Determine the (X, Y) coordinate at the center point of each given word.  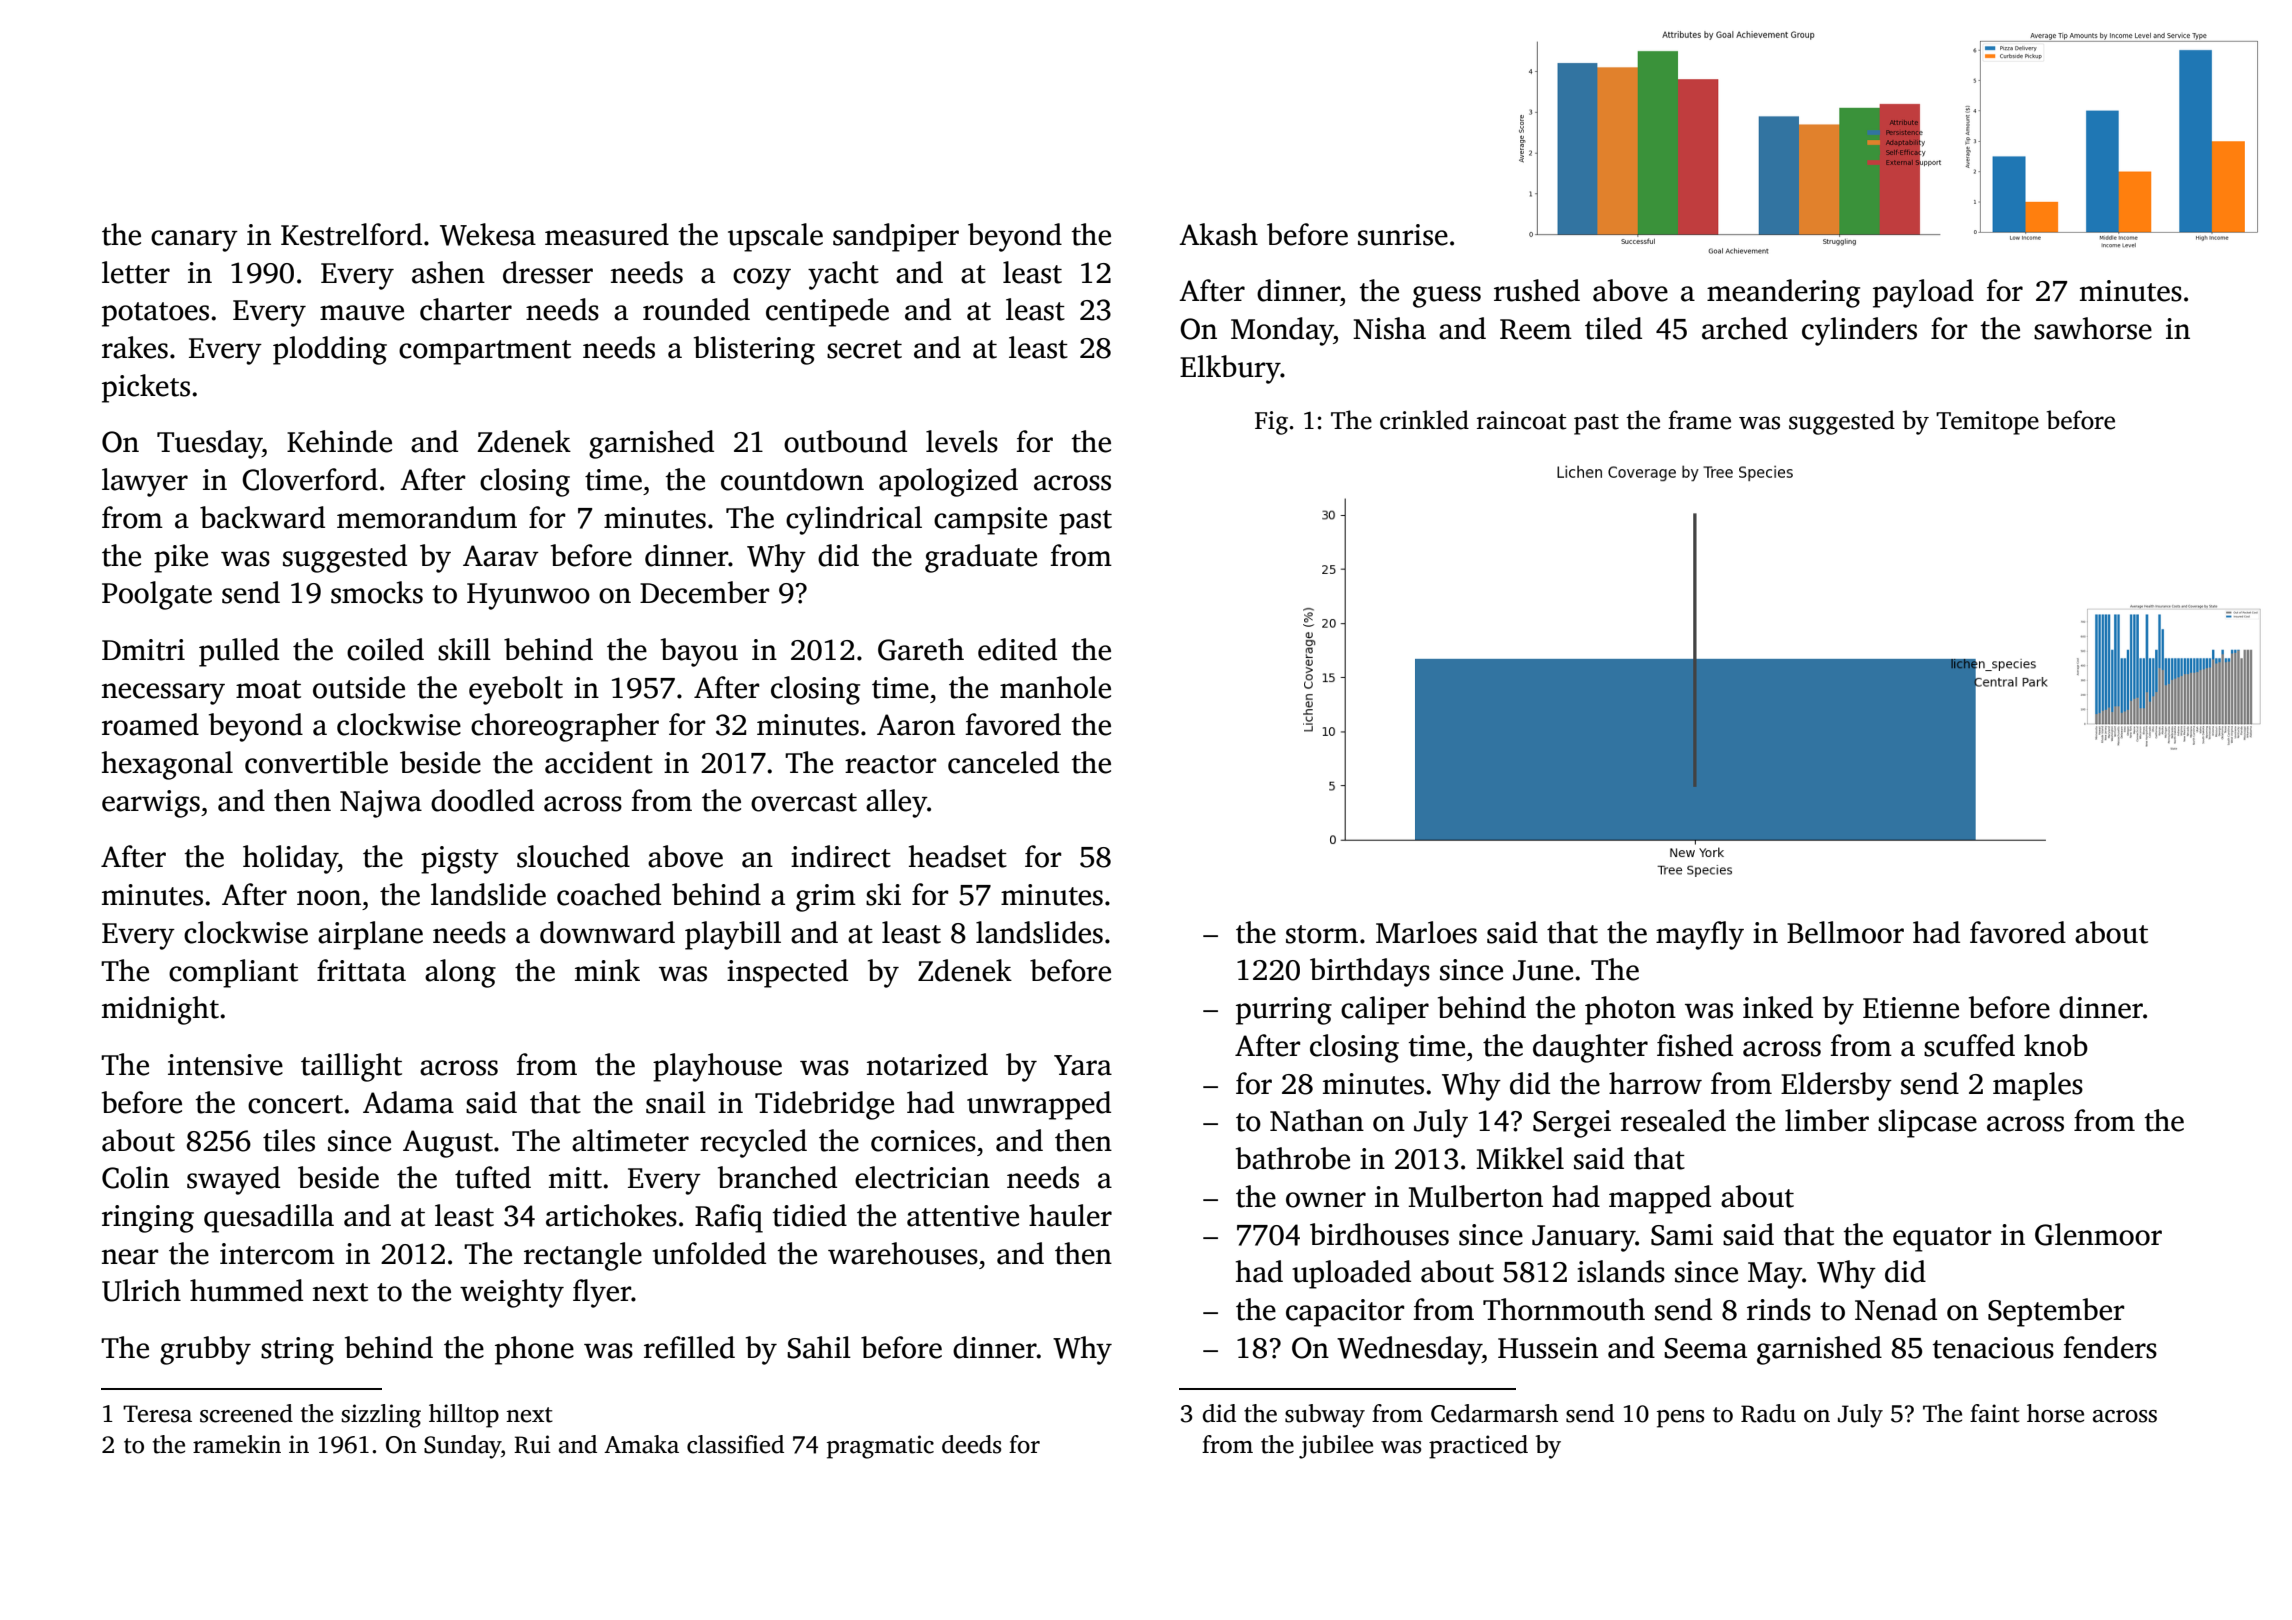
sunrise (1403, 235)
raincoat (1521, 420)
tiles (289, 1140)
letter (136, 272)
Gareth (921, 649)
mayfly (1700, 935)
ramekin (237, 1444)
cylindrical (854, 520)
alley (896, 803)
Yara (1083, 1065)
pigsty (460, 860)
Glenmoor (2098, 1234)
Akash (1218, 234)
